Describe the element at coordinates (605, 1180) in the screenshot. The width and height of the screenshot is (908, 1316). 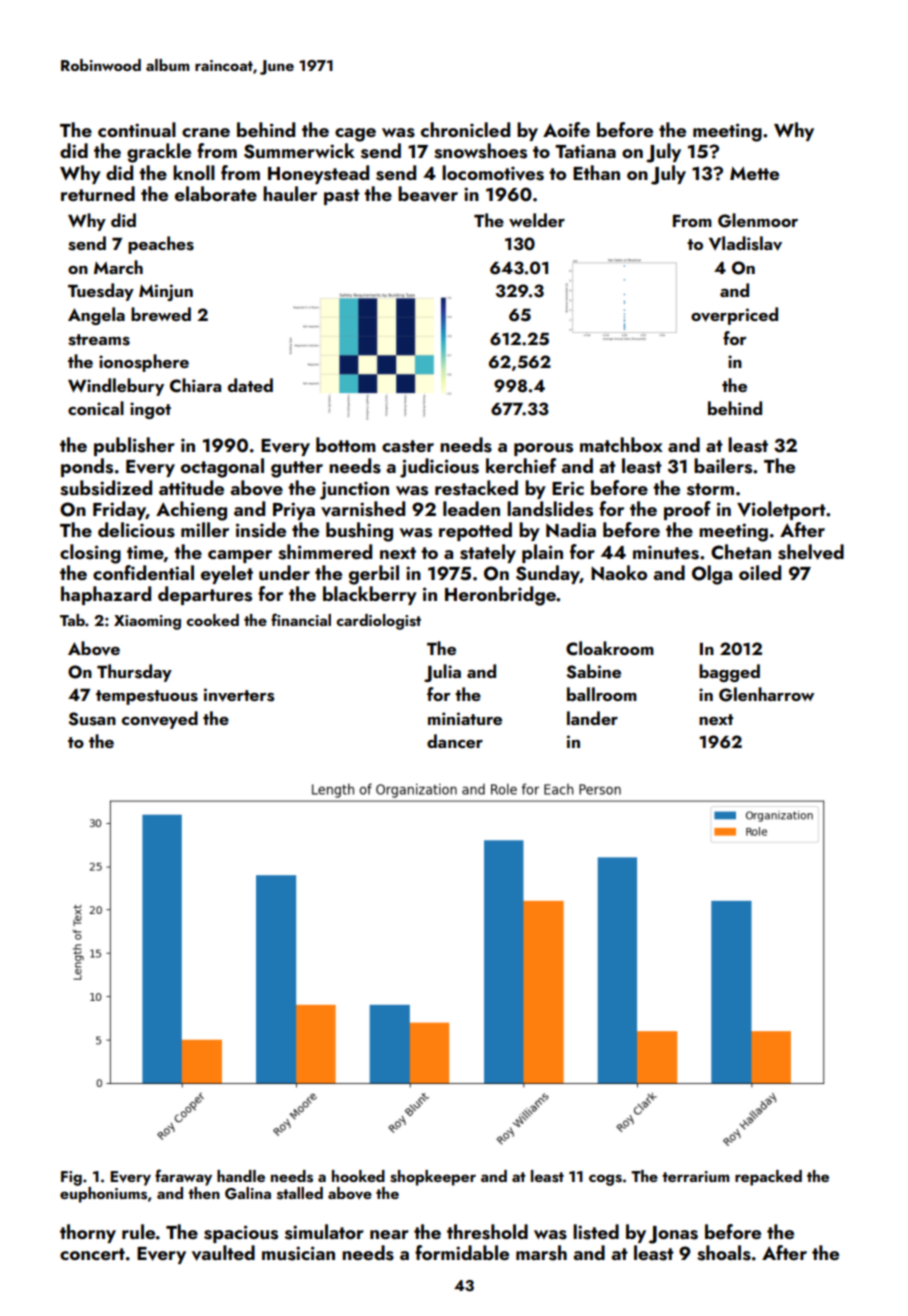
I see `cogs` at that location.
